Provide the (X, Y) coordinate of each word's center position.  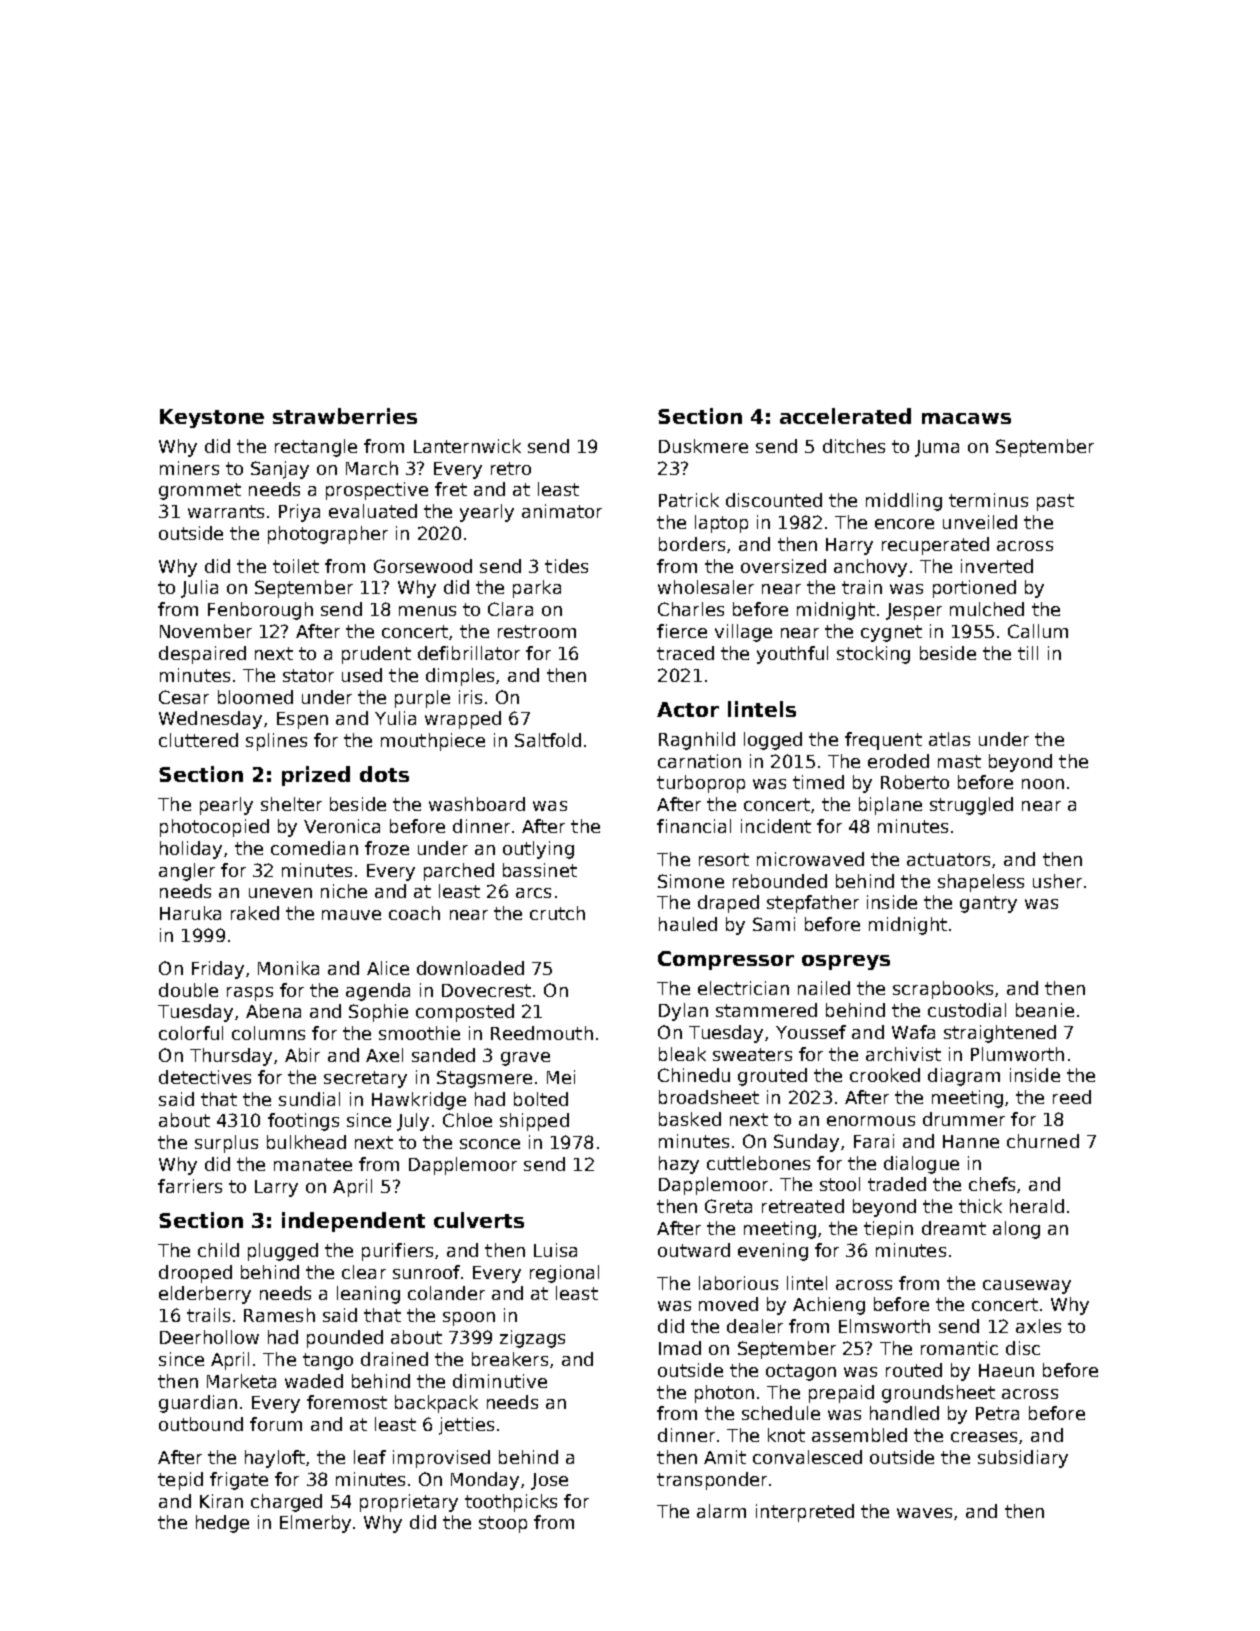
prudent (376, 655)
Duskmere (703, 446)
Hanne (971, 1141)
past (1055, 502)
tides (566, 566)
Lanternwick (467, 446)
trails (208, 1315)
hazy (679, 1165)
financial (694, 826)
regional (564, 1274)
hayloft (276, 1459)
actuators (948, 859)
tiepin (888, 1230)
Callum (1038, 631)
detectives (205, 1077)
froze (387, 848)
